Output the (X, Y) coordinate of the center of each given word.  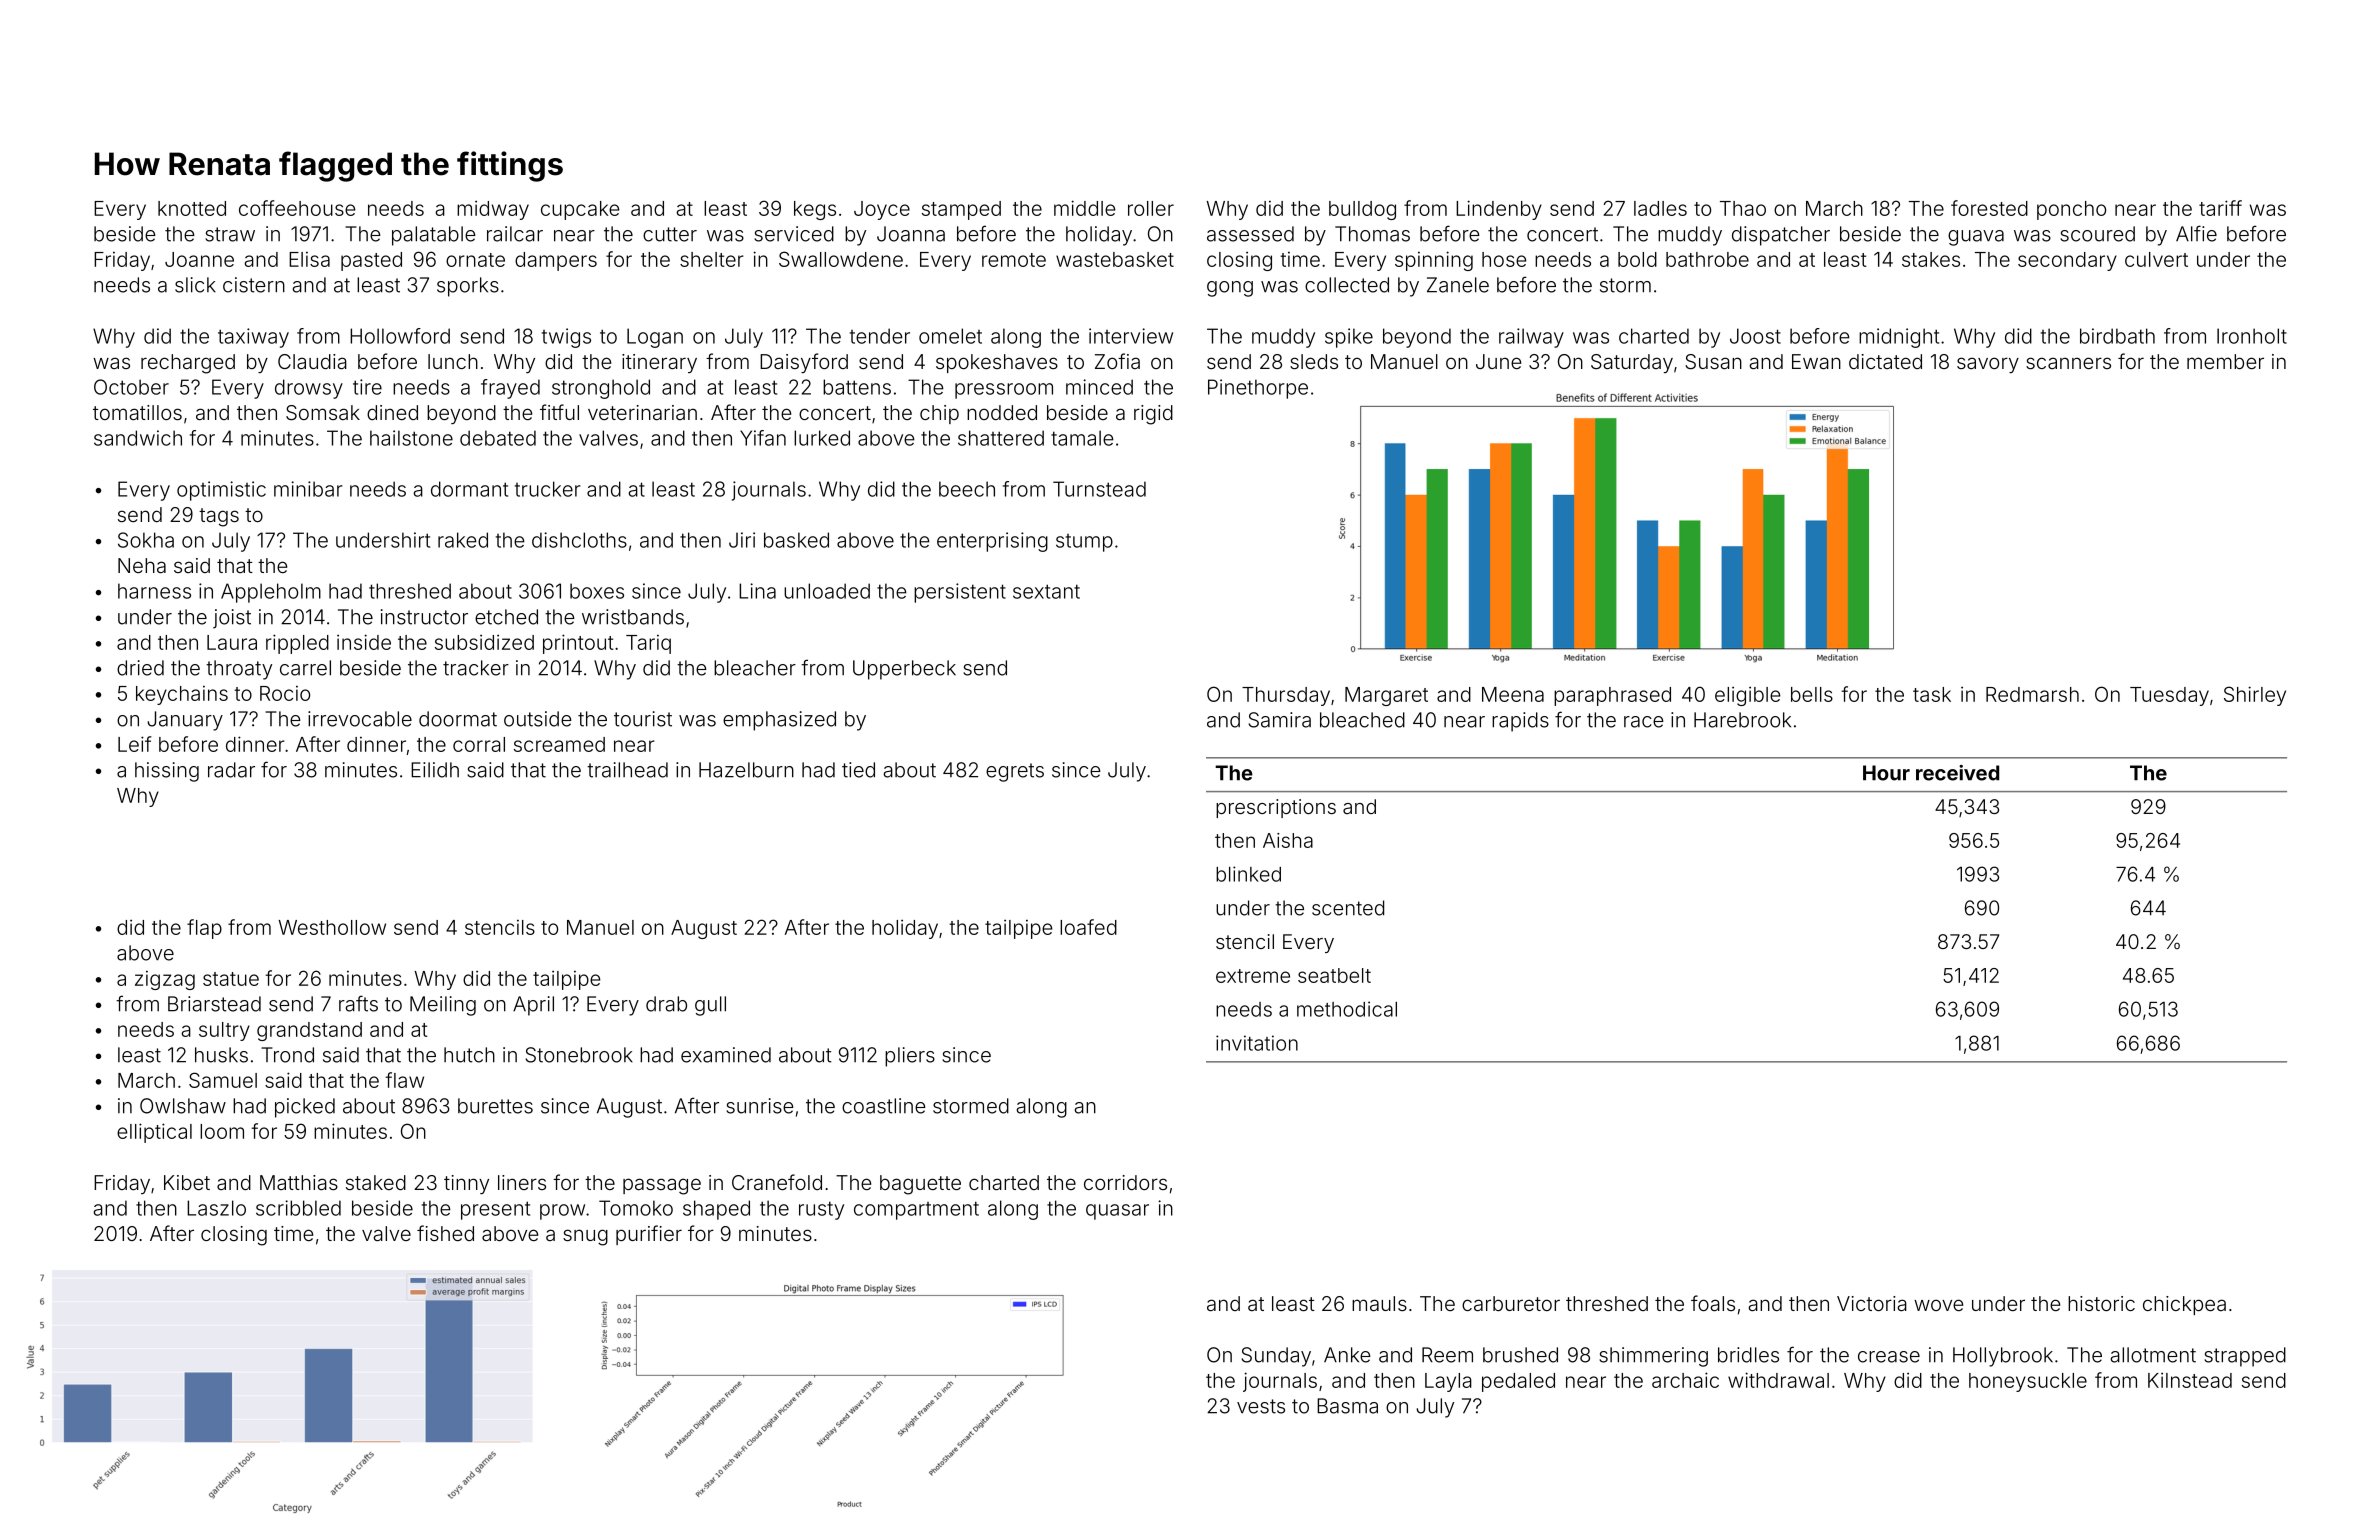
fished (445, 1233)
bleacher (755, 668)
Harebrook (1742, 720)
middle (1084, 208)
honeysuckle (2028, 1382)
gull (710, 1006)
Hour (1886, 773)
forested (1989, 208)
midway (493, 210)
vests (1261, 1406)
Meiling (443, 1006)
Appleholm (271, 593)
